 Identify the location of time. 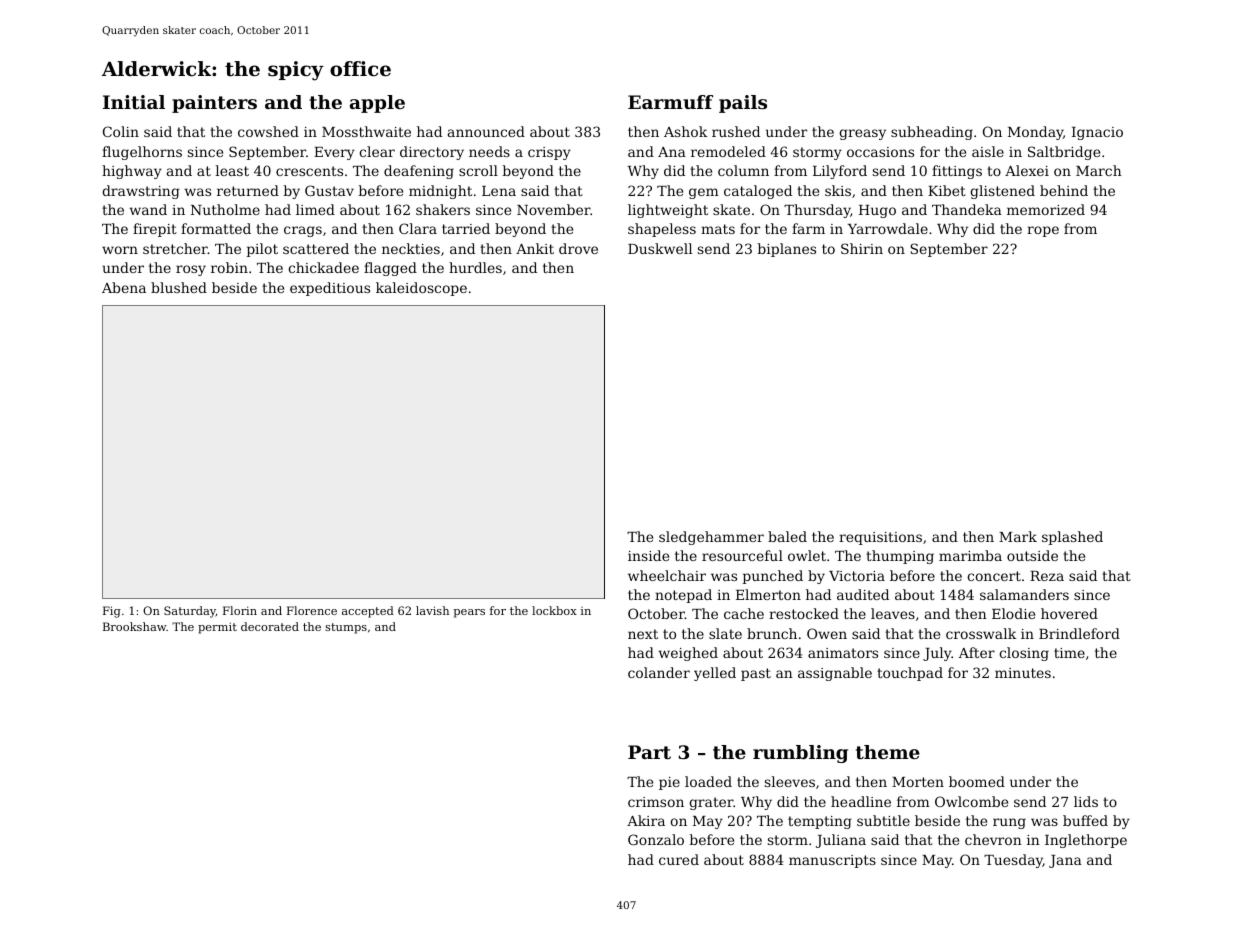
(1069, 653).
